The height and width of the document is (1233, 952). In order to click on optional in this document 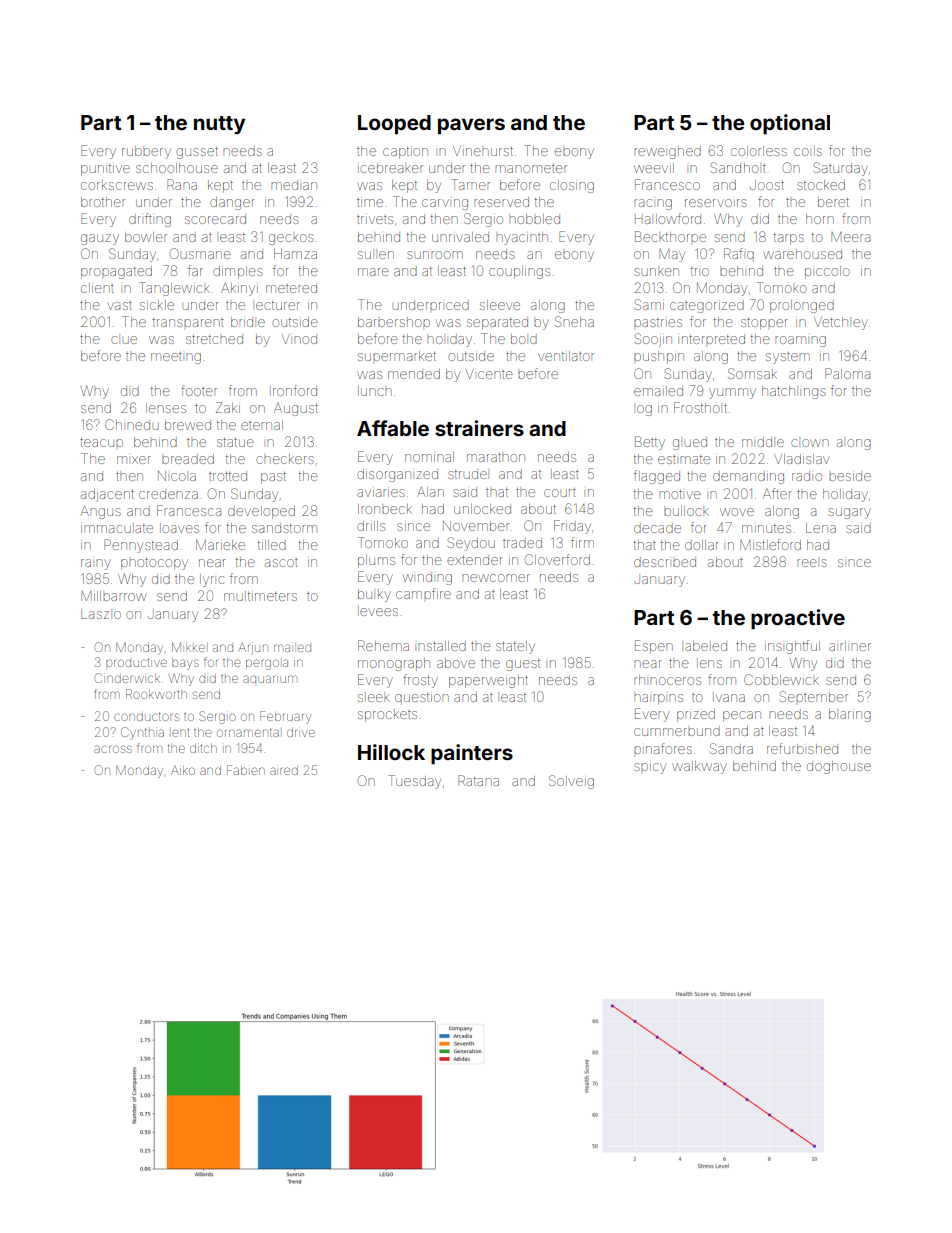, I will do `click(790, 124)`.
